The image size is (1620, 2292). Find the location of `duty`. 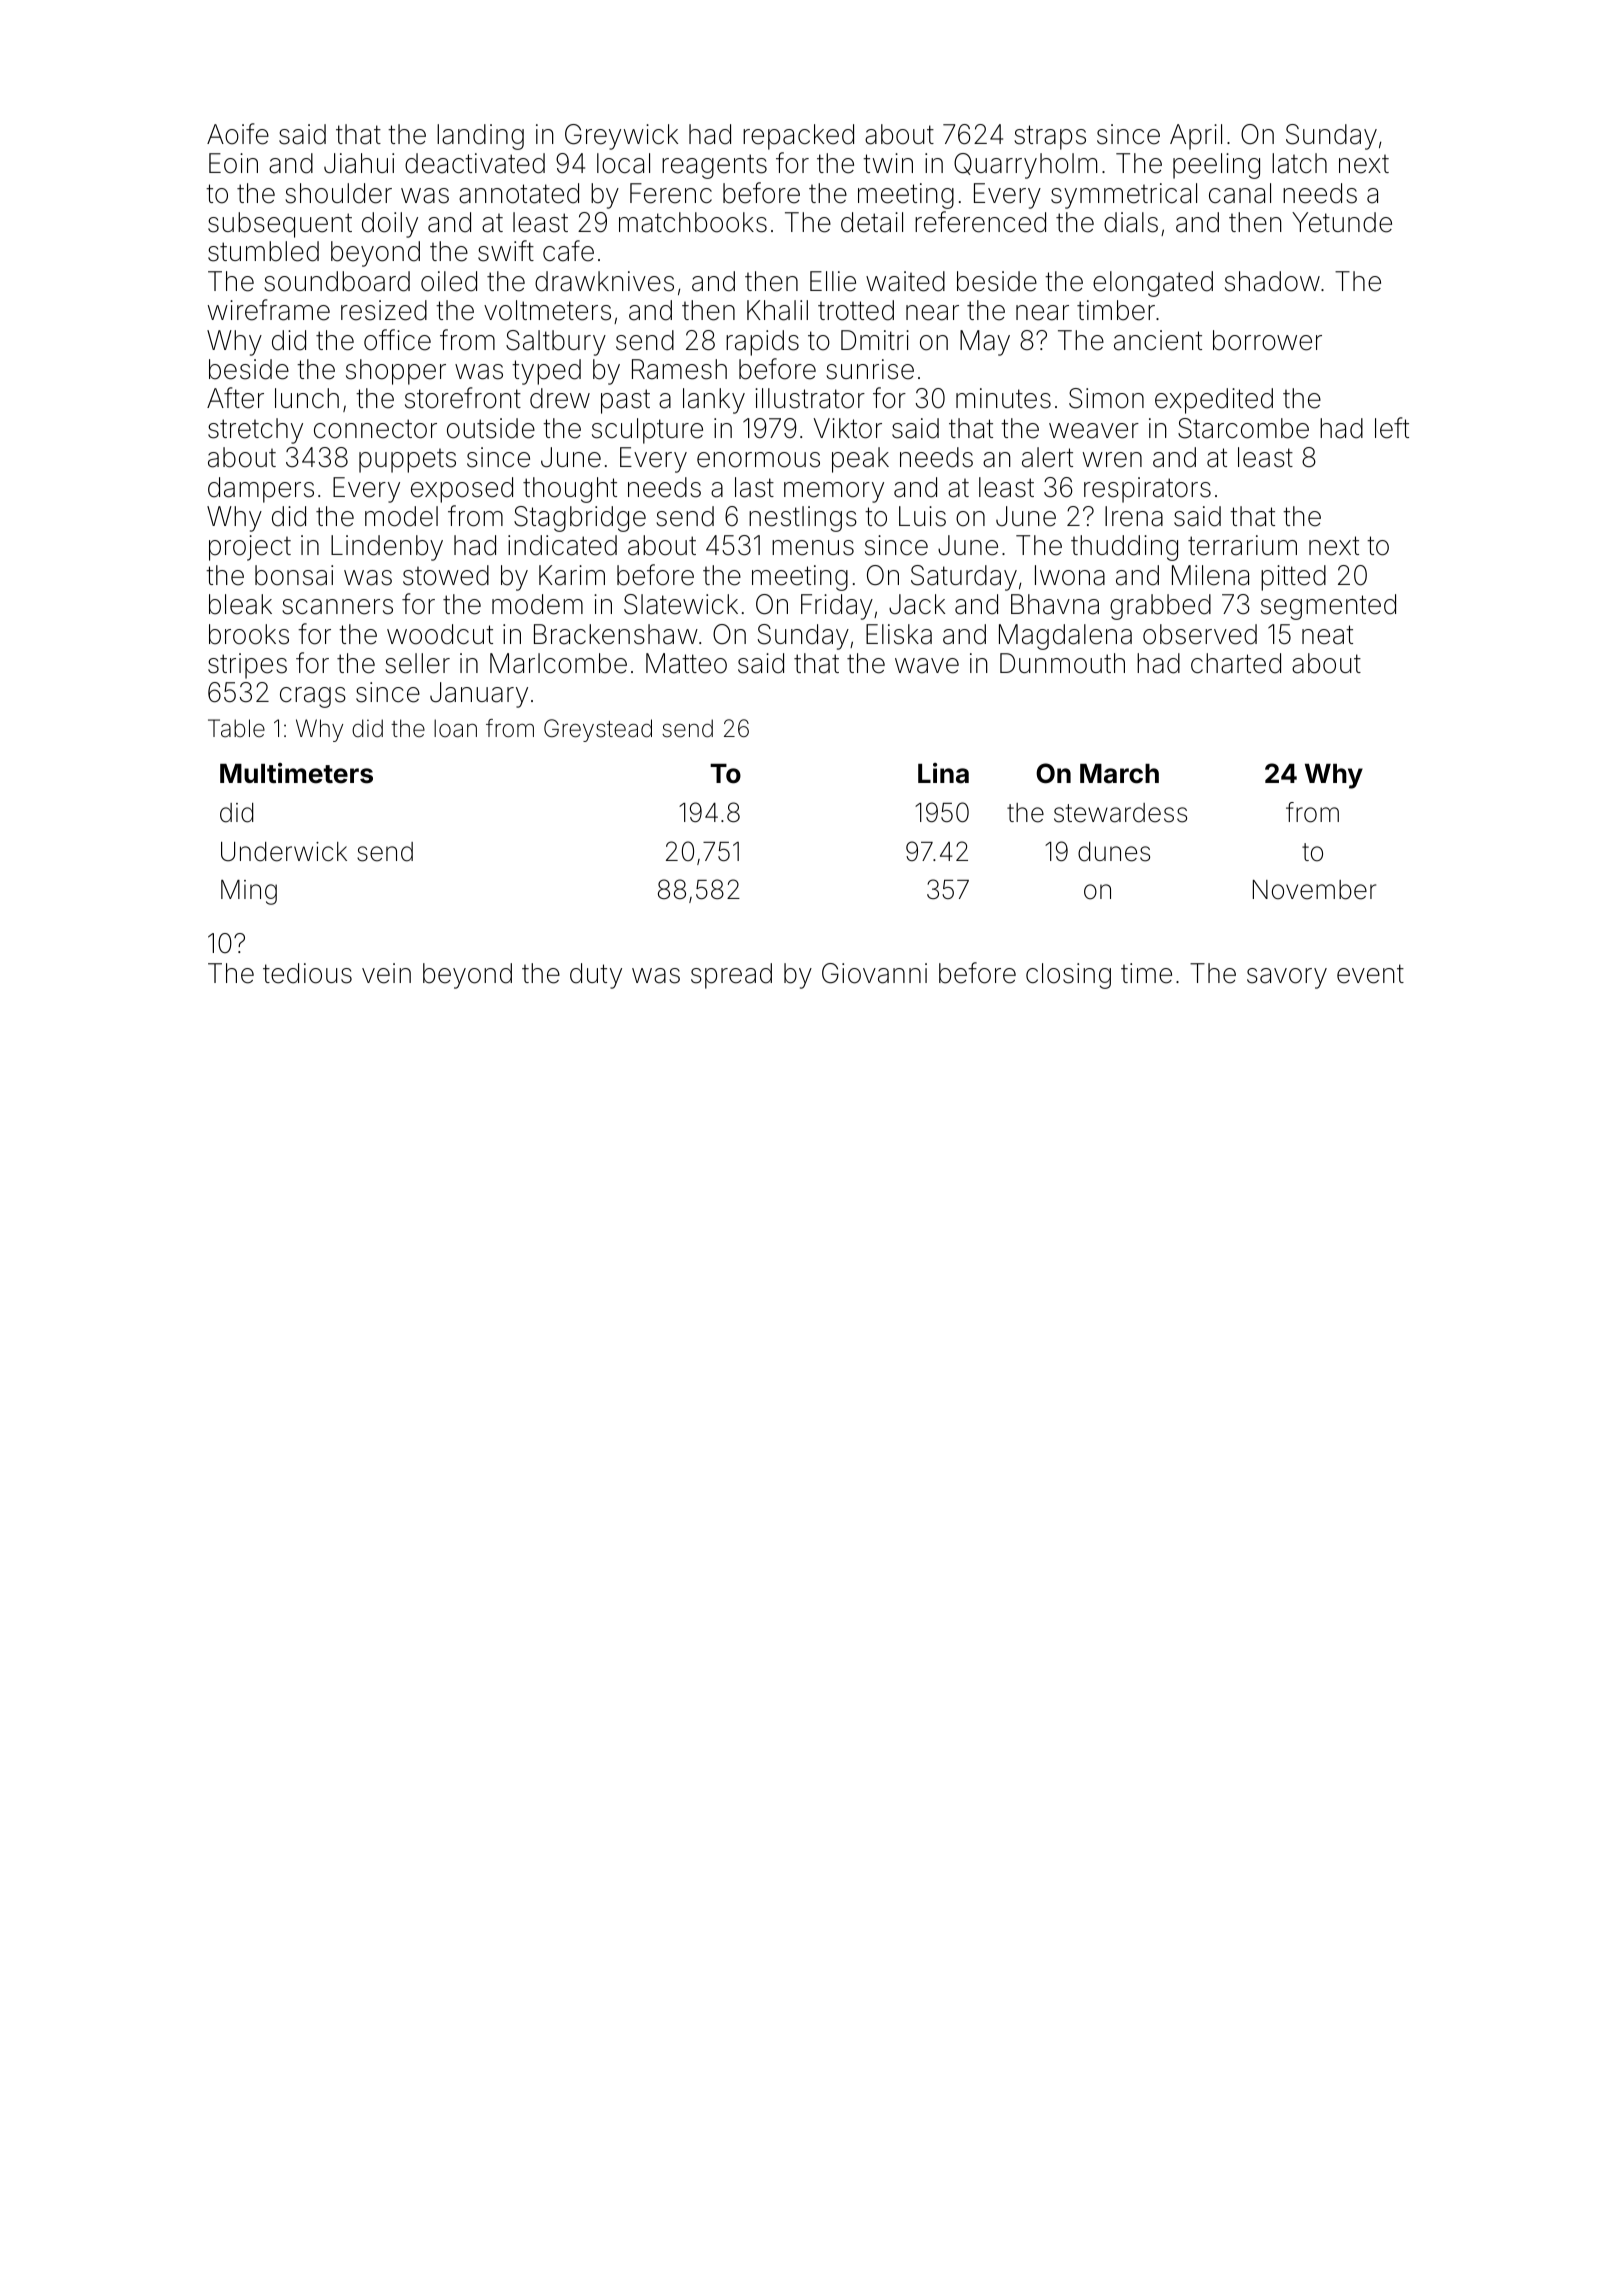

duty is located at coordinates (596, 976).
